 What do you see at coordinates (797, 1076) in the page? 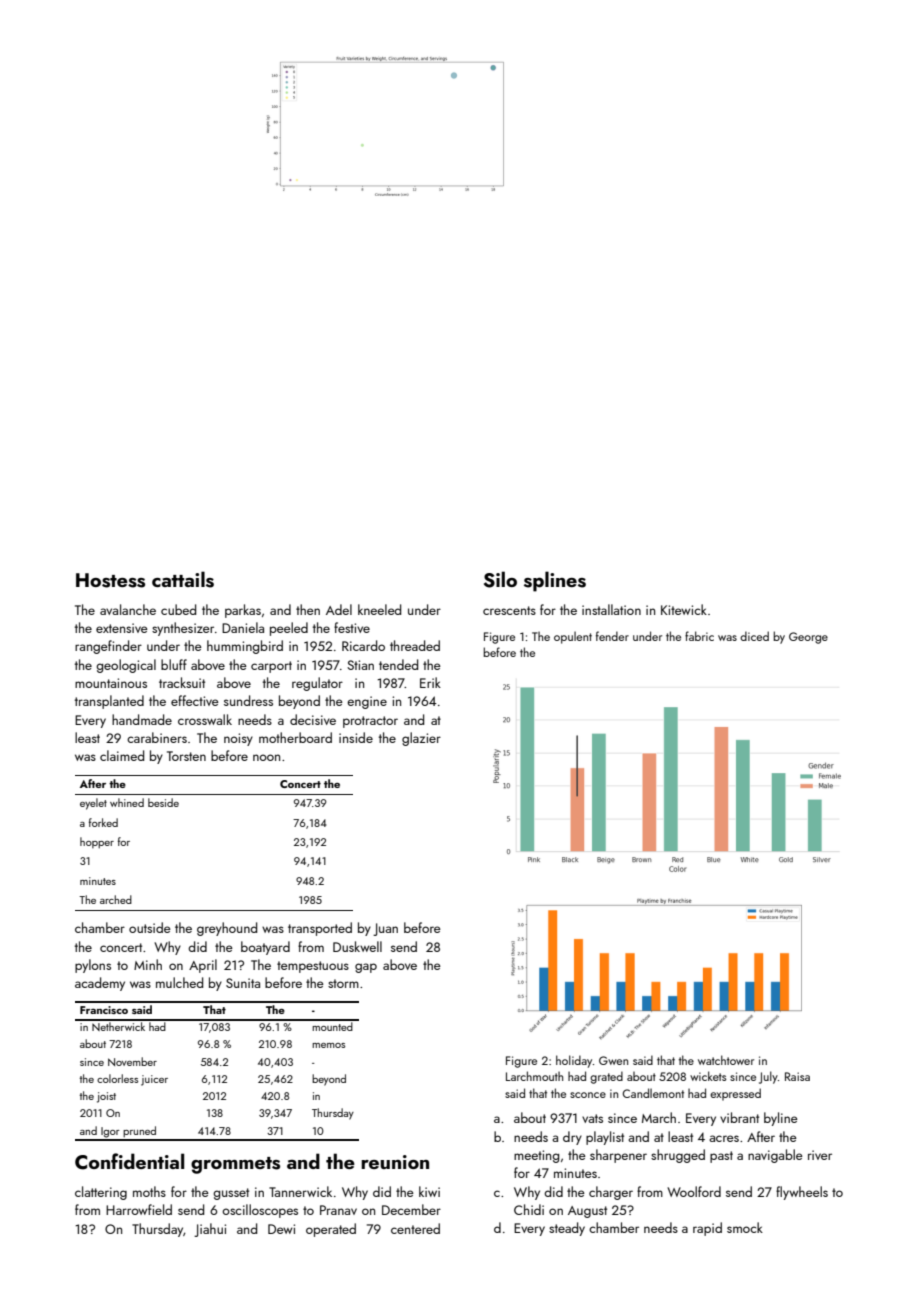
I see `Raisa` at bounding box center [797, 1076].
